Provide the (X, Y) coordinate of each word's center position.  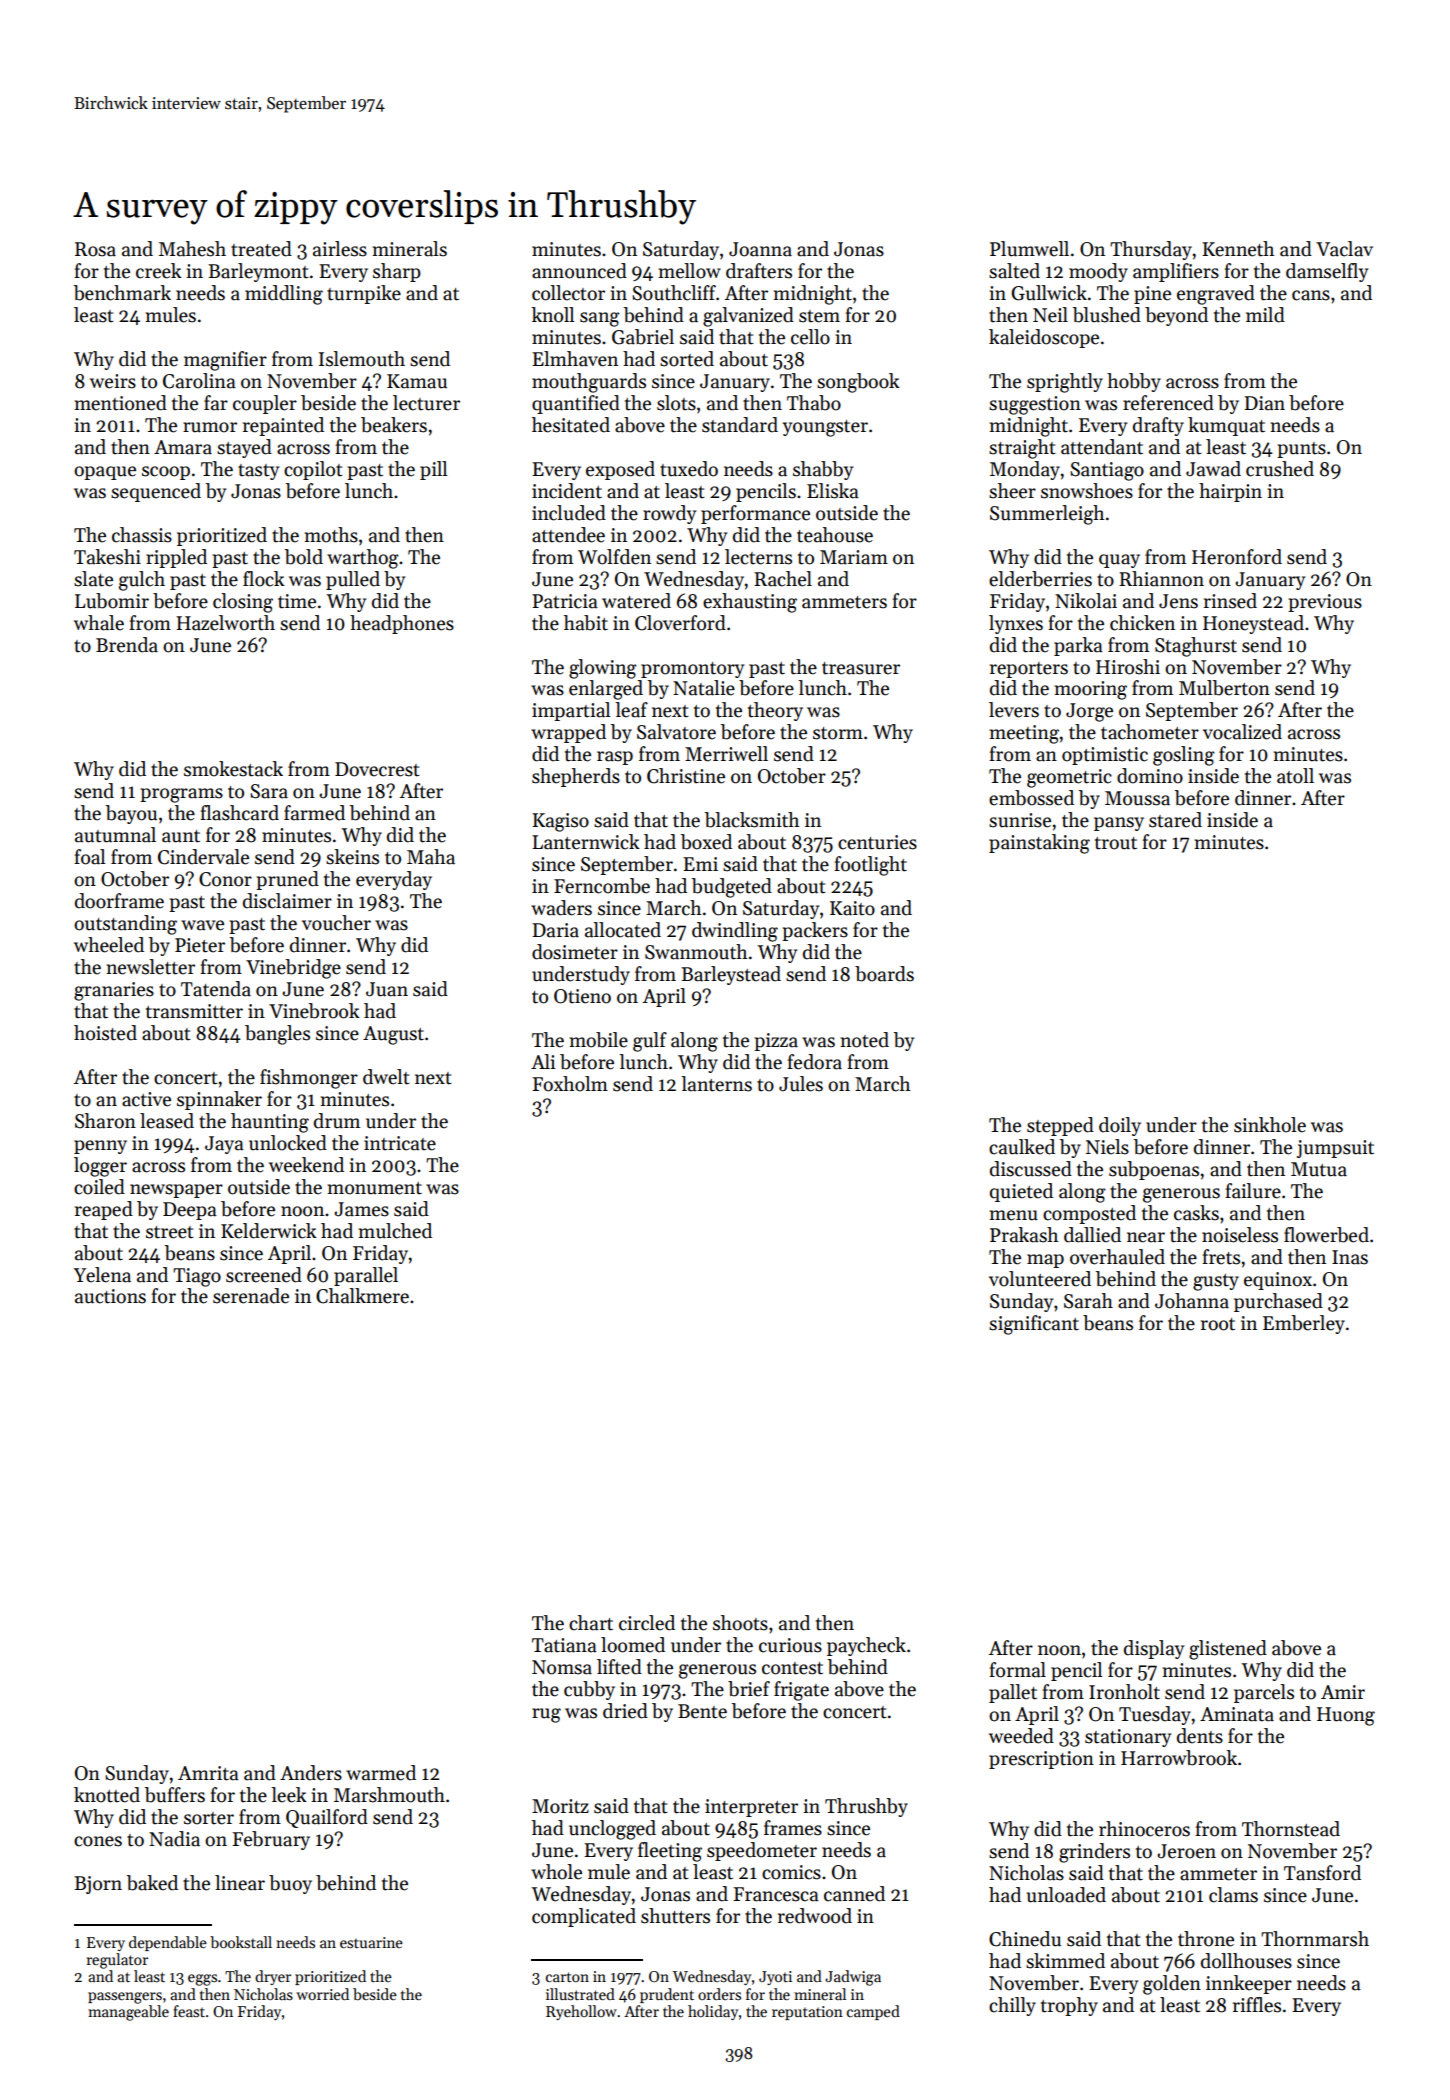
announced (579, 271)
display (1154, 1649)
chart (591, 1623)
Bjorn (98, 1885)
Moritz (560, 1806)
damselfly (1327, 272)
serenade (251, 1296)
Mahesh (192, 249)
